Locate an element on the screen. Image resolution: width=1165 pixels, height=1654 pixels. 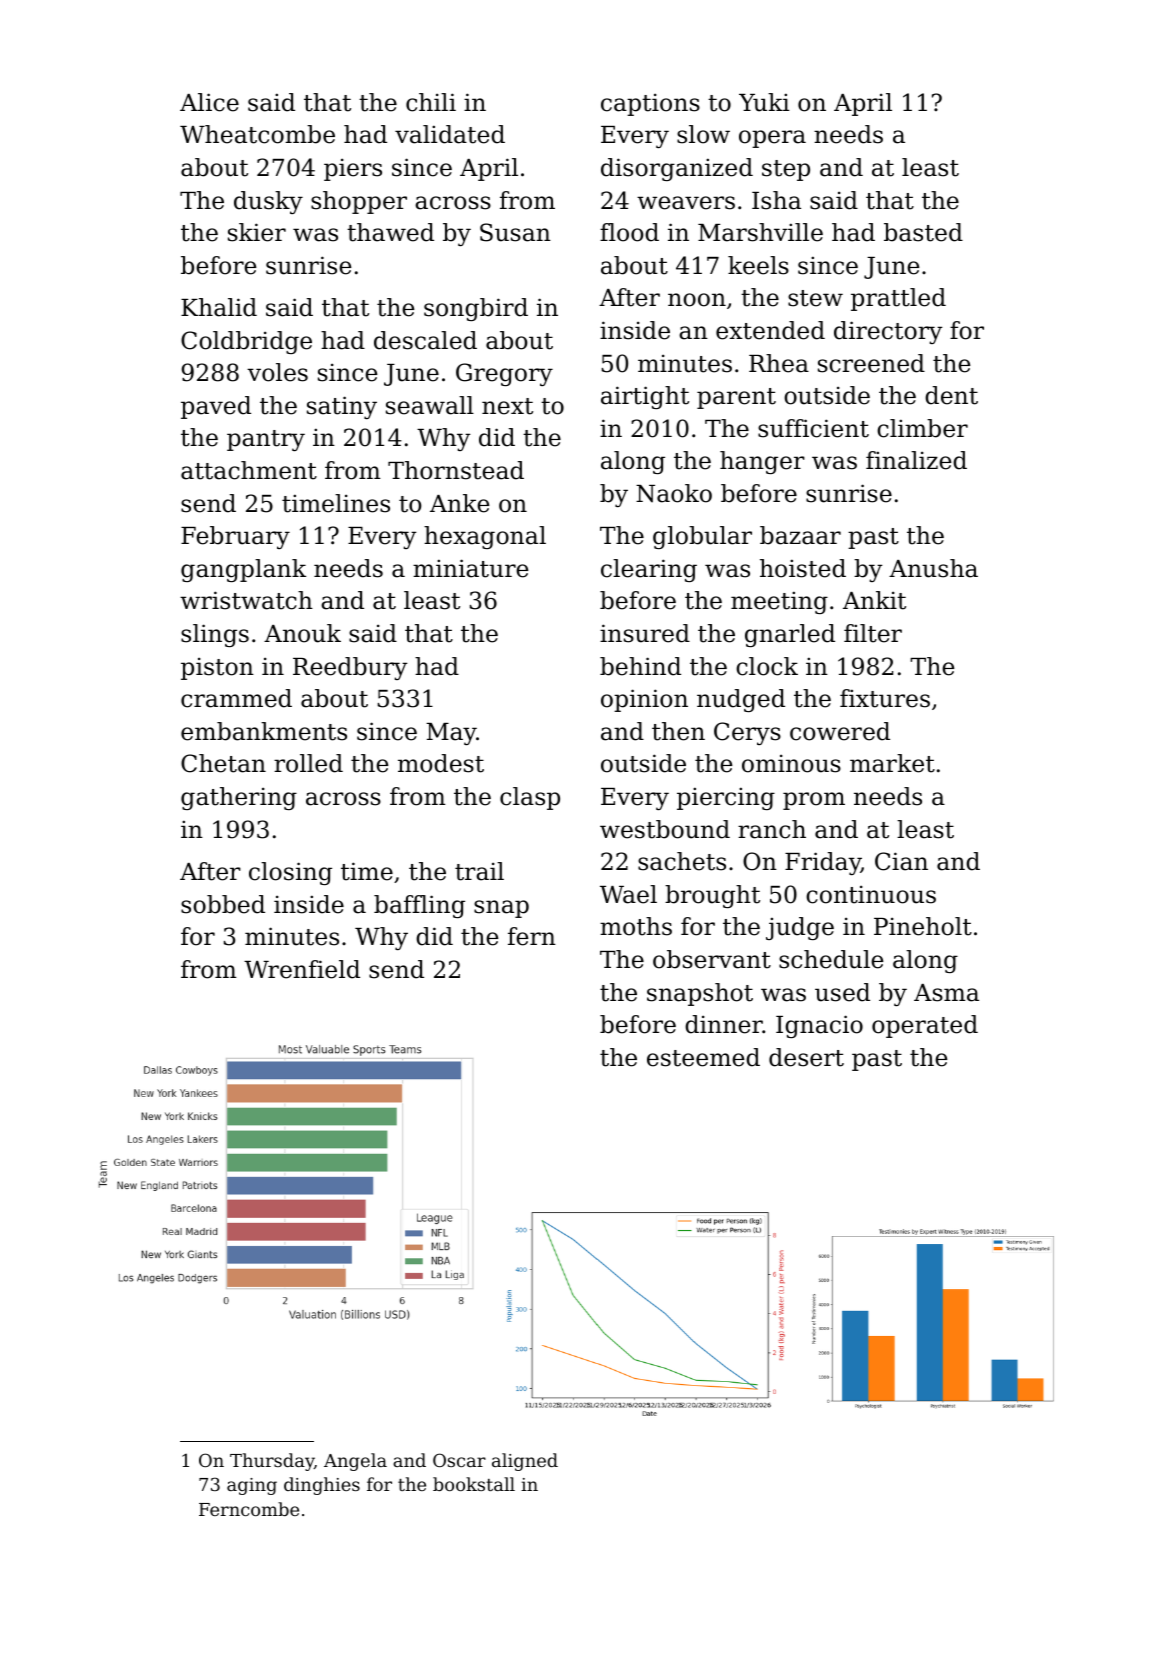
modest is located at coordinates (441, 763).
